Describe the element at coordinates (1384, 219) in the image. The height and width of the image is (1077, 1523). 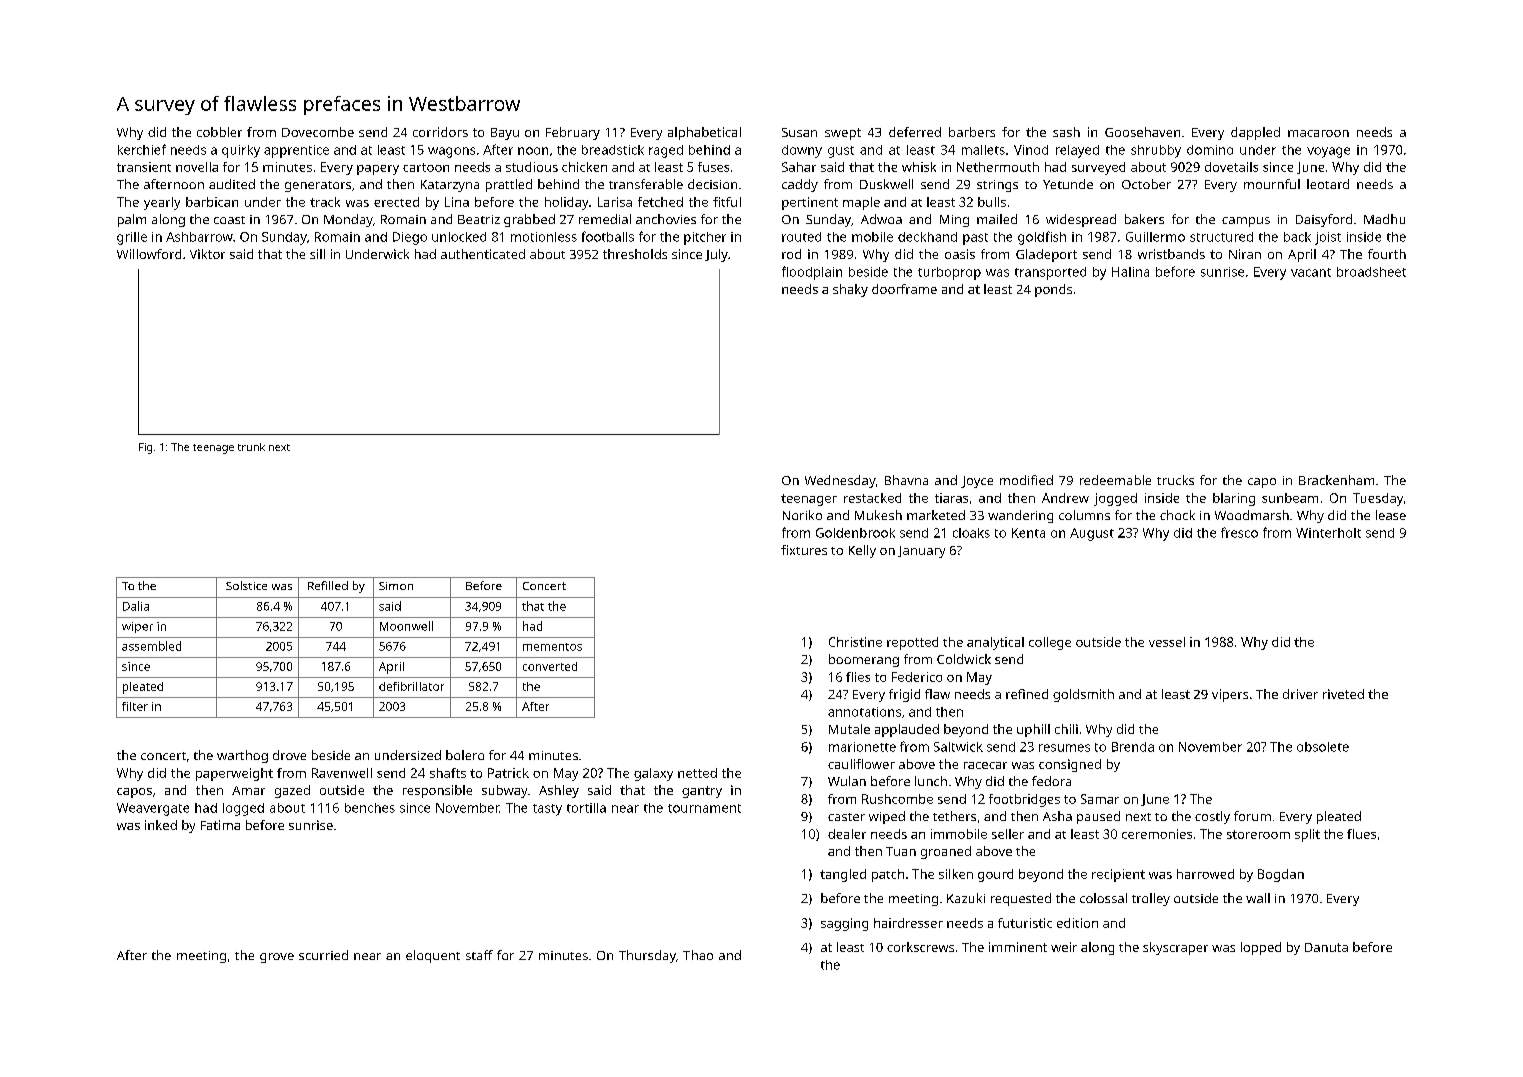
I see `Madhu` at that location.
